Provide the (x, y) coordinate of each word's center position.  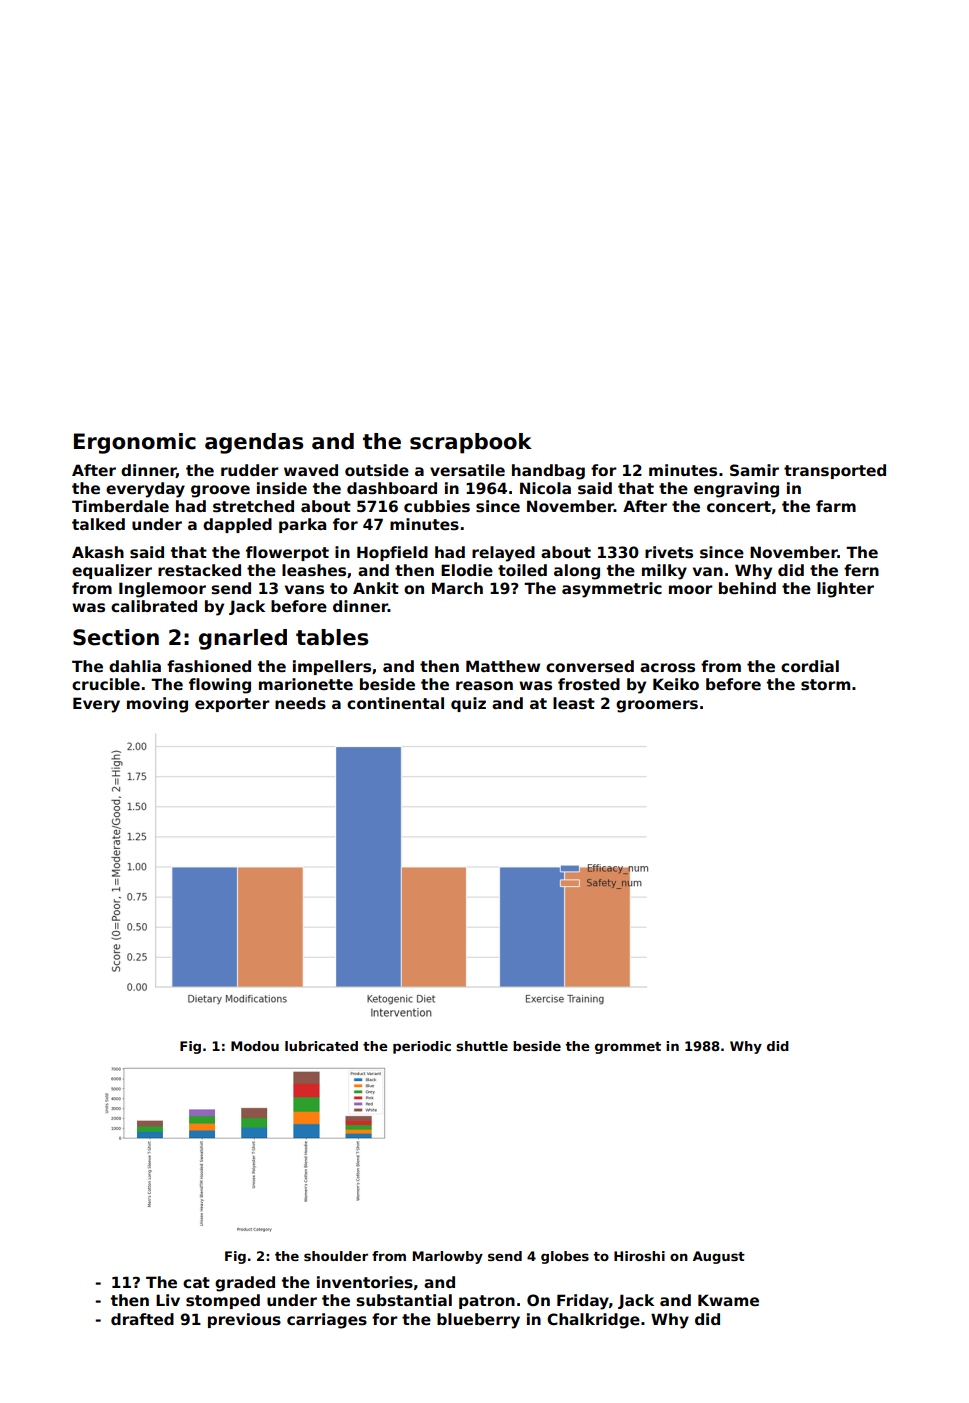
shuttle (482, 1046)
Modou (255, 1046)
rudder (250, 470)
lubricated (321, 1046)
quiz (468, 704)
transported (835, 471)
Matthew (503, 666)
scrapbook (471, 443)
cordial (810, 666)
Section (116, 637)
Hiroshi (639, 1256)
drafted (142, 1319)
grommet (628, 1048)
